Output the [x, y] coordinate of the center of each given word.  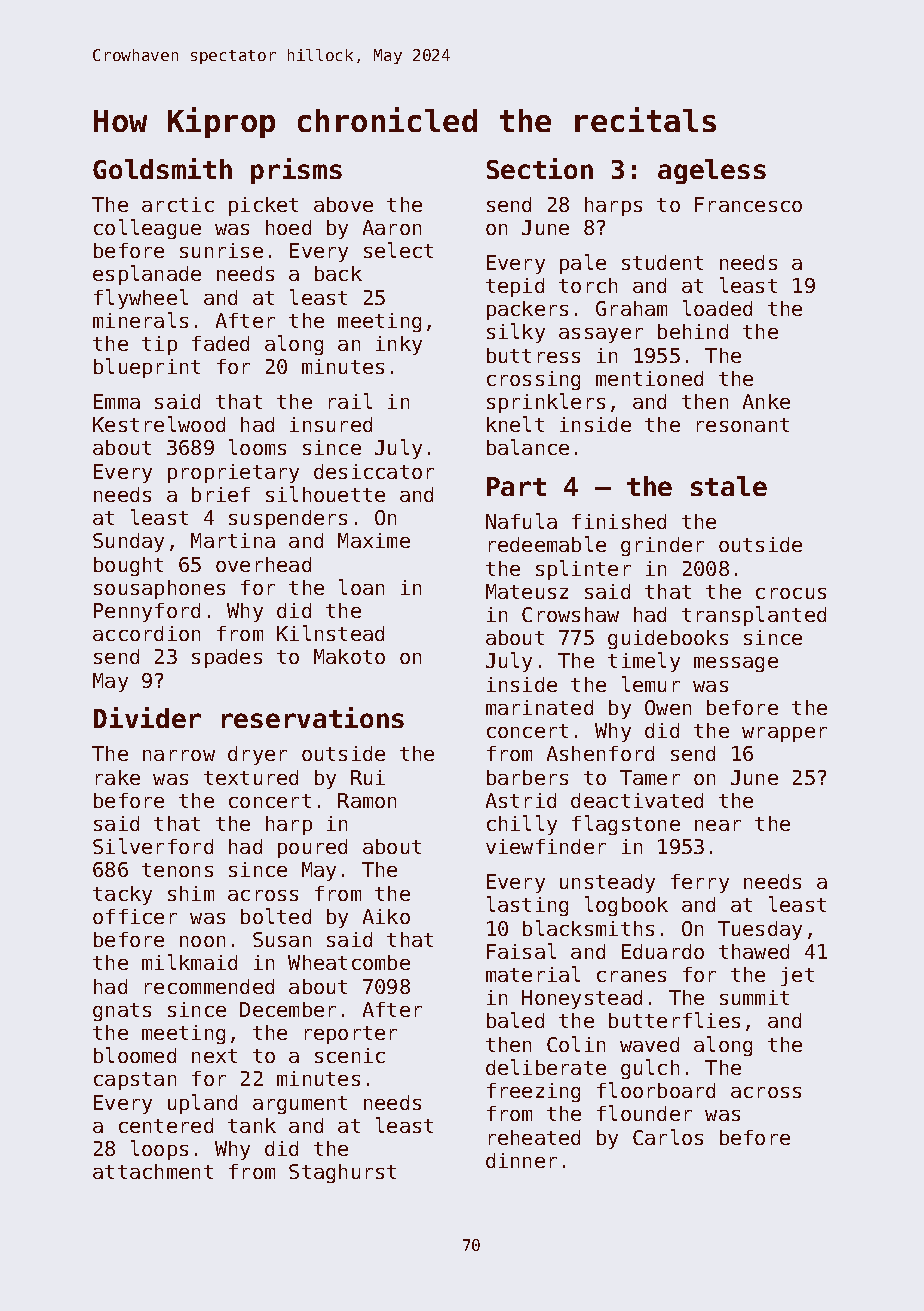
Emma [117, 401]
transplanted [754, 616]
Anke [766, 401]
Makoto [349, 656]
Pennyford [147, 612]
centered [166, 1125]
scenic [350, 1055]
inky [399, 345]
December [288, 1009]
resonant [743, 425]
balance [528, 447]
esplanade [147, 275]
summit [754, 997]
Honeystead [582, 999]
